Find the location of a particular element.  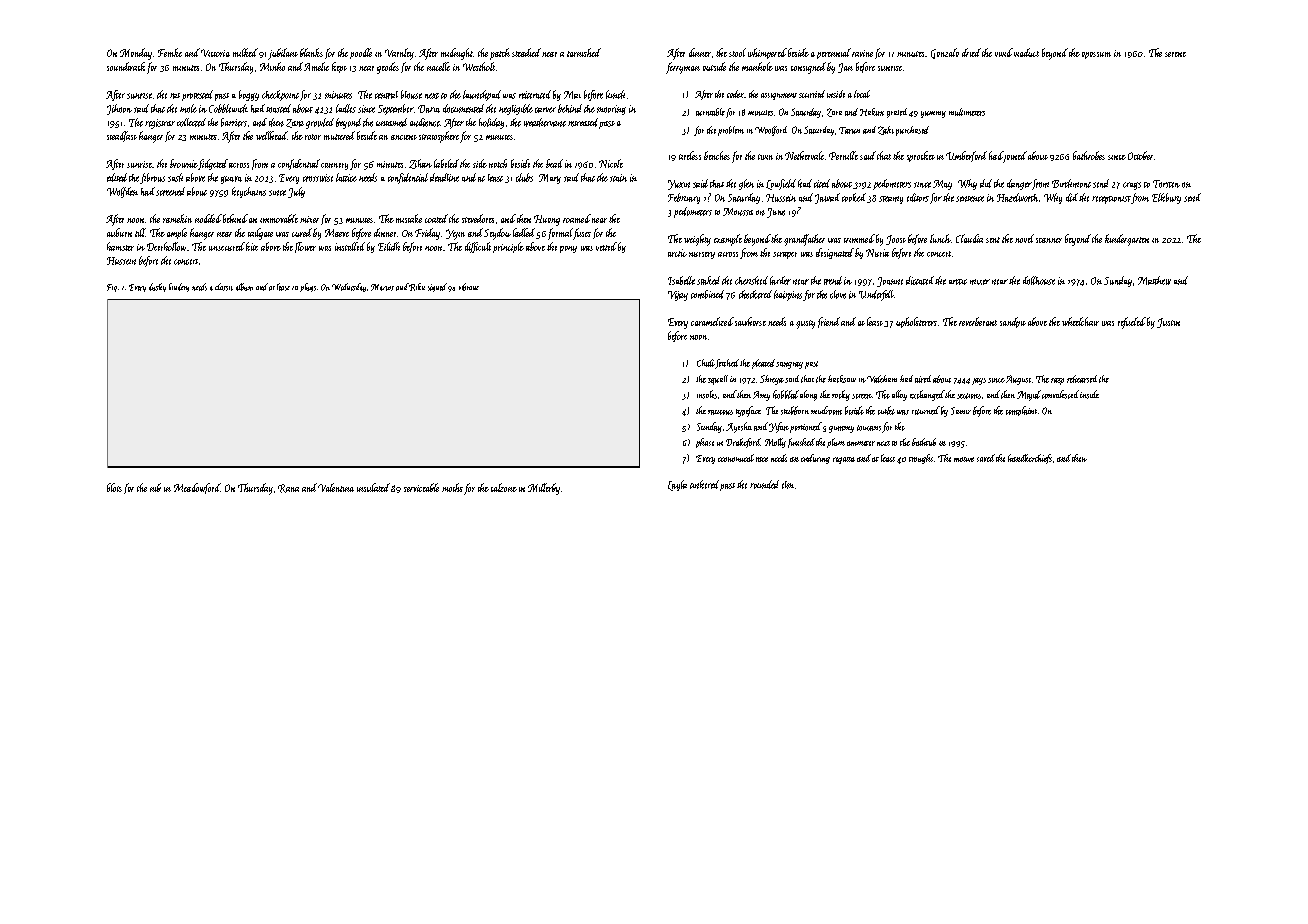

October is located at coordinates (1140, 155).
